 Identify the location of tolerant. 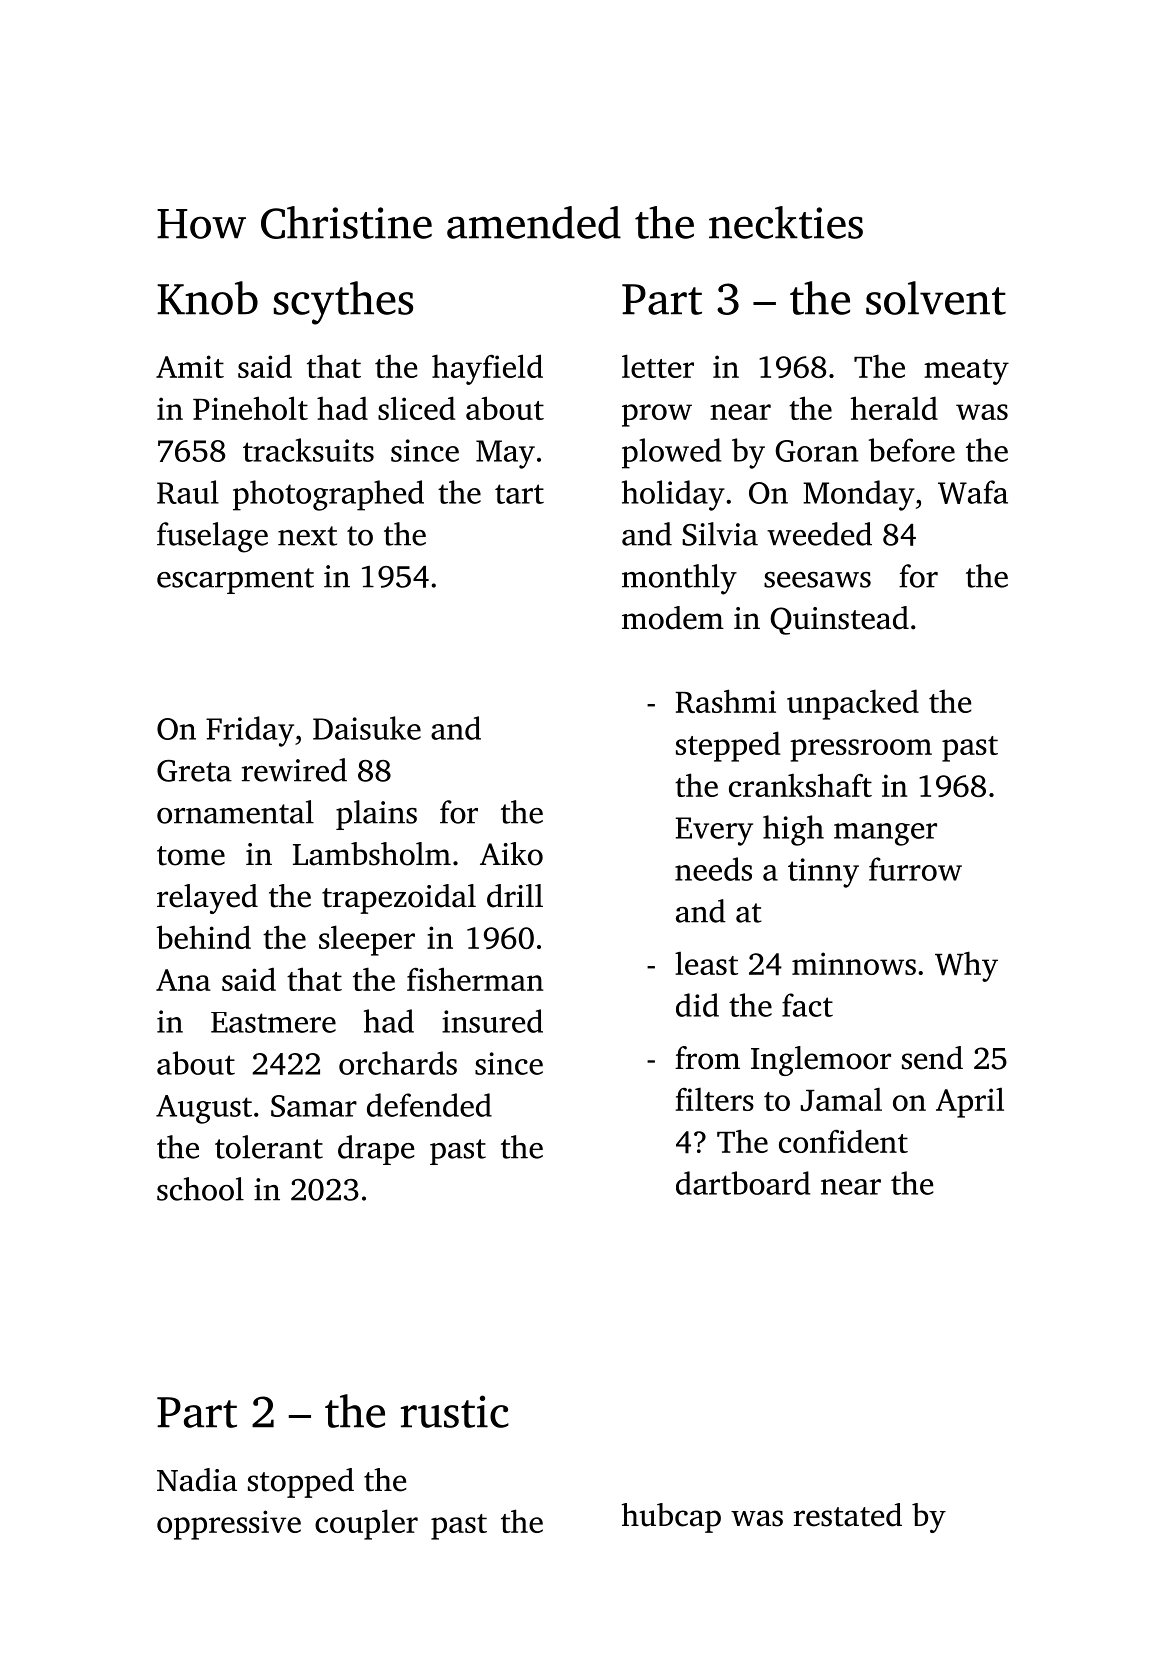
(269, 1147).
